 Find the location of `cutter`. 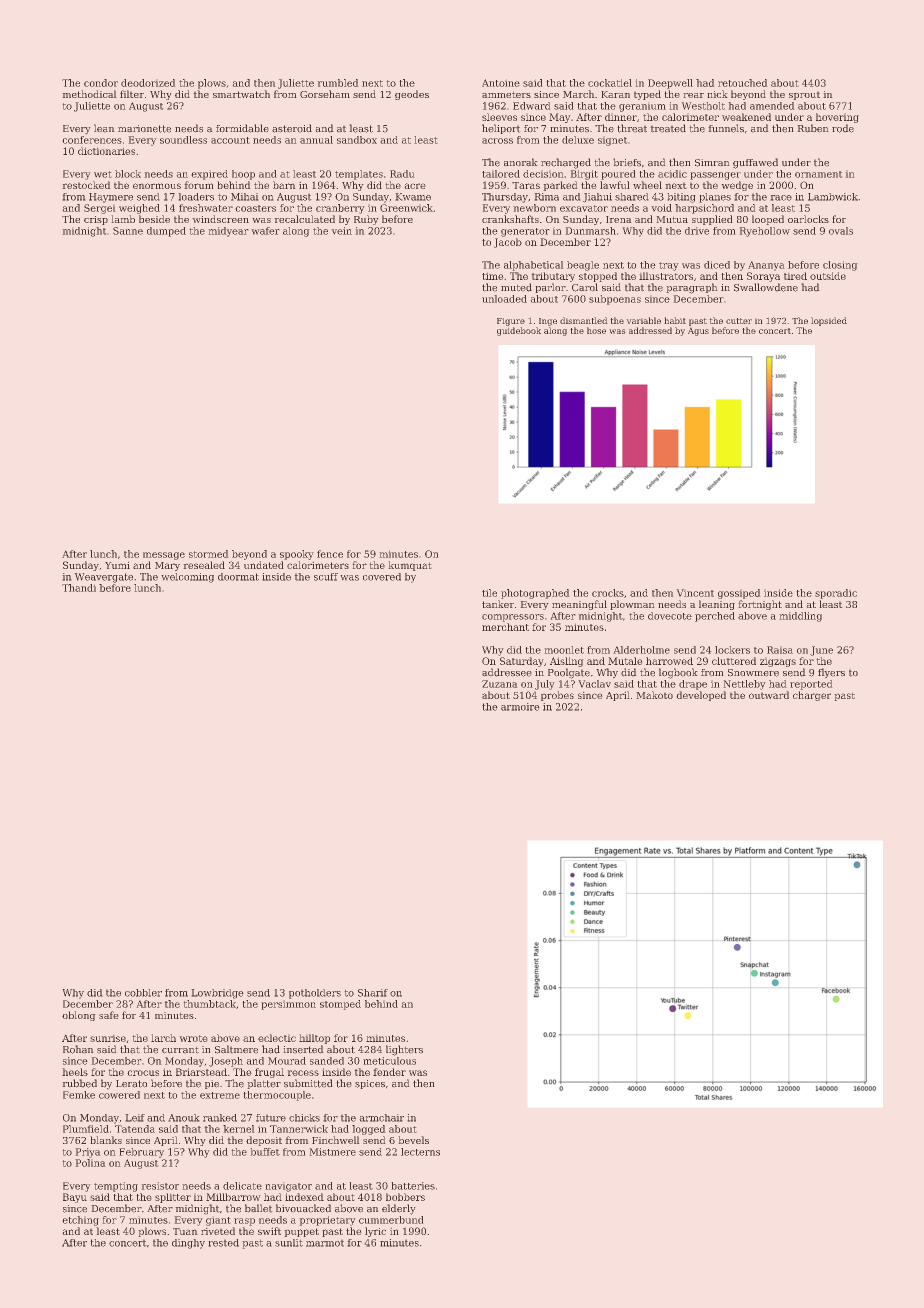

cutter is located at coordinates (739, 321).
